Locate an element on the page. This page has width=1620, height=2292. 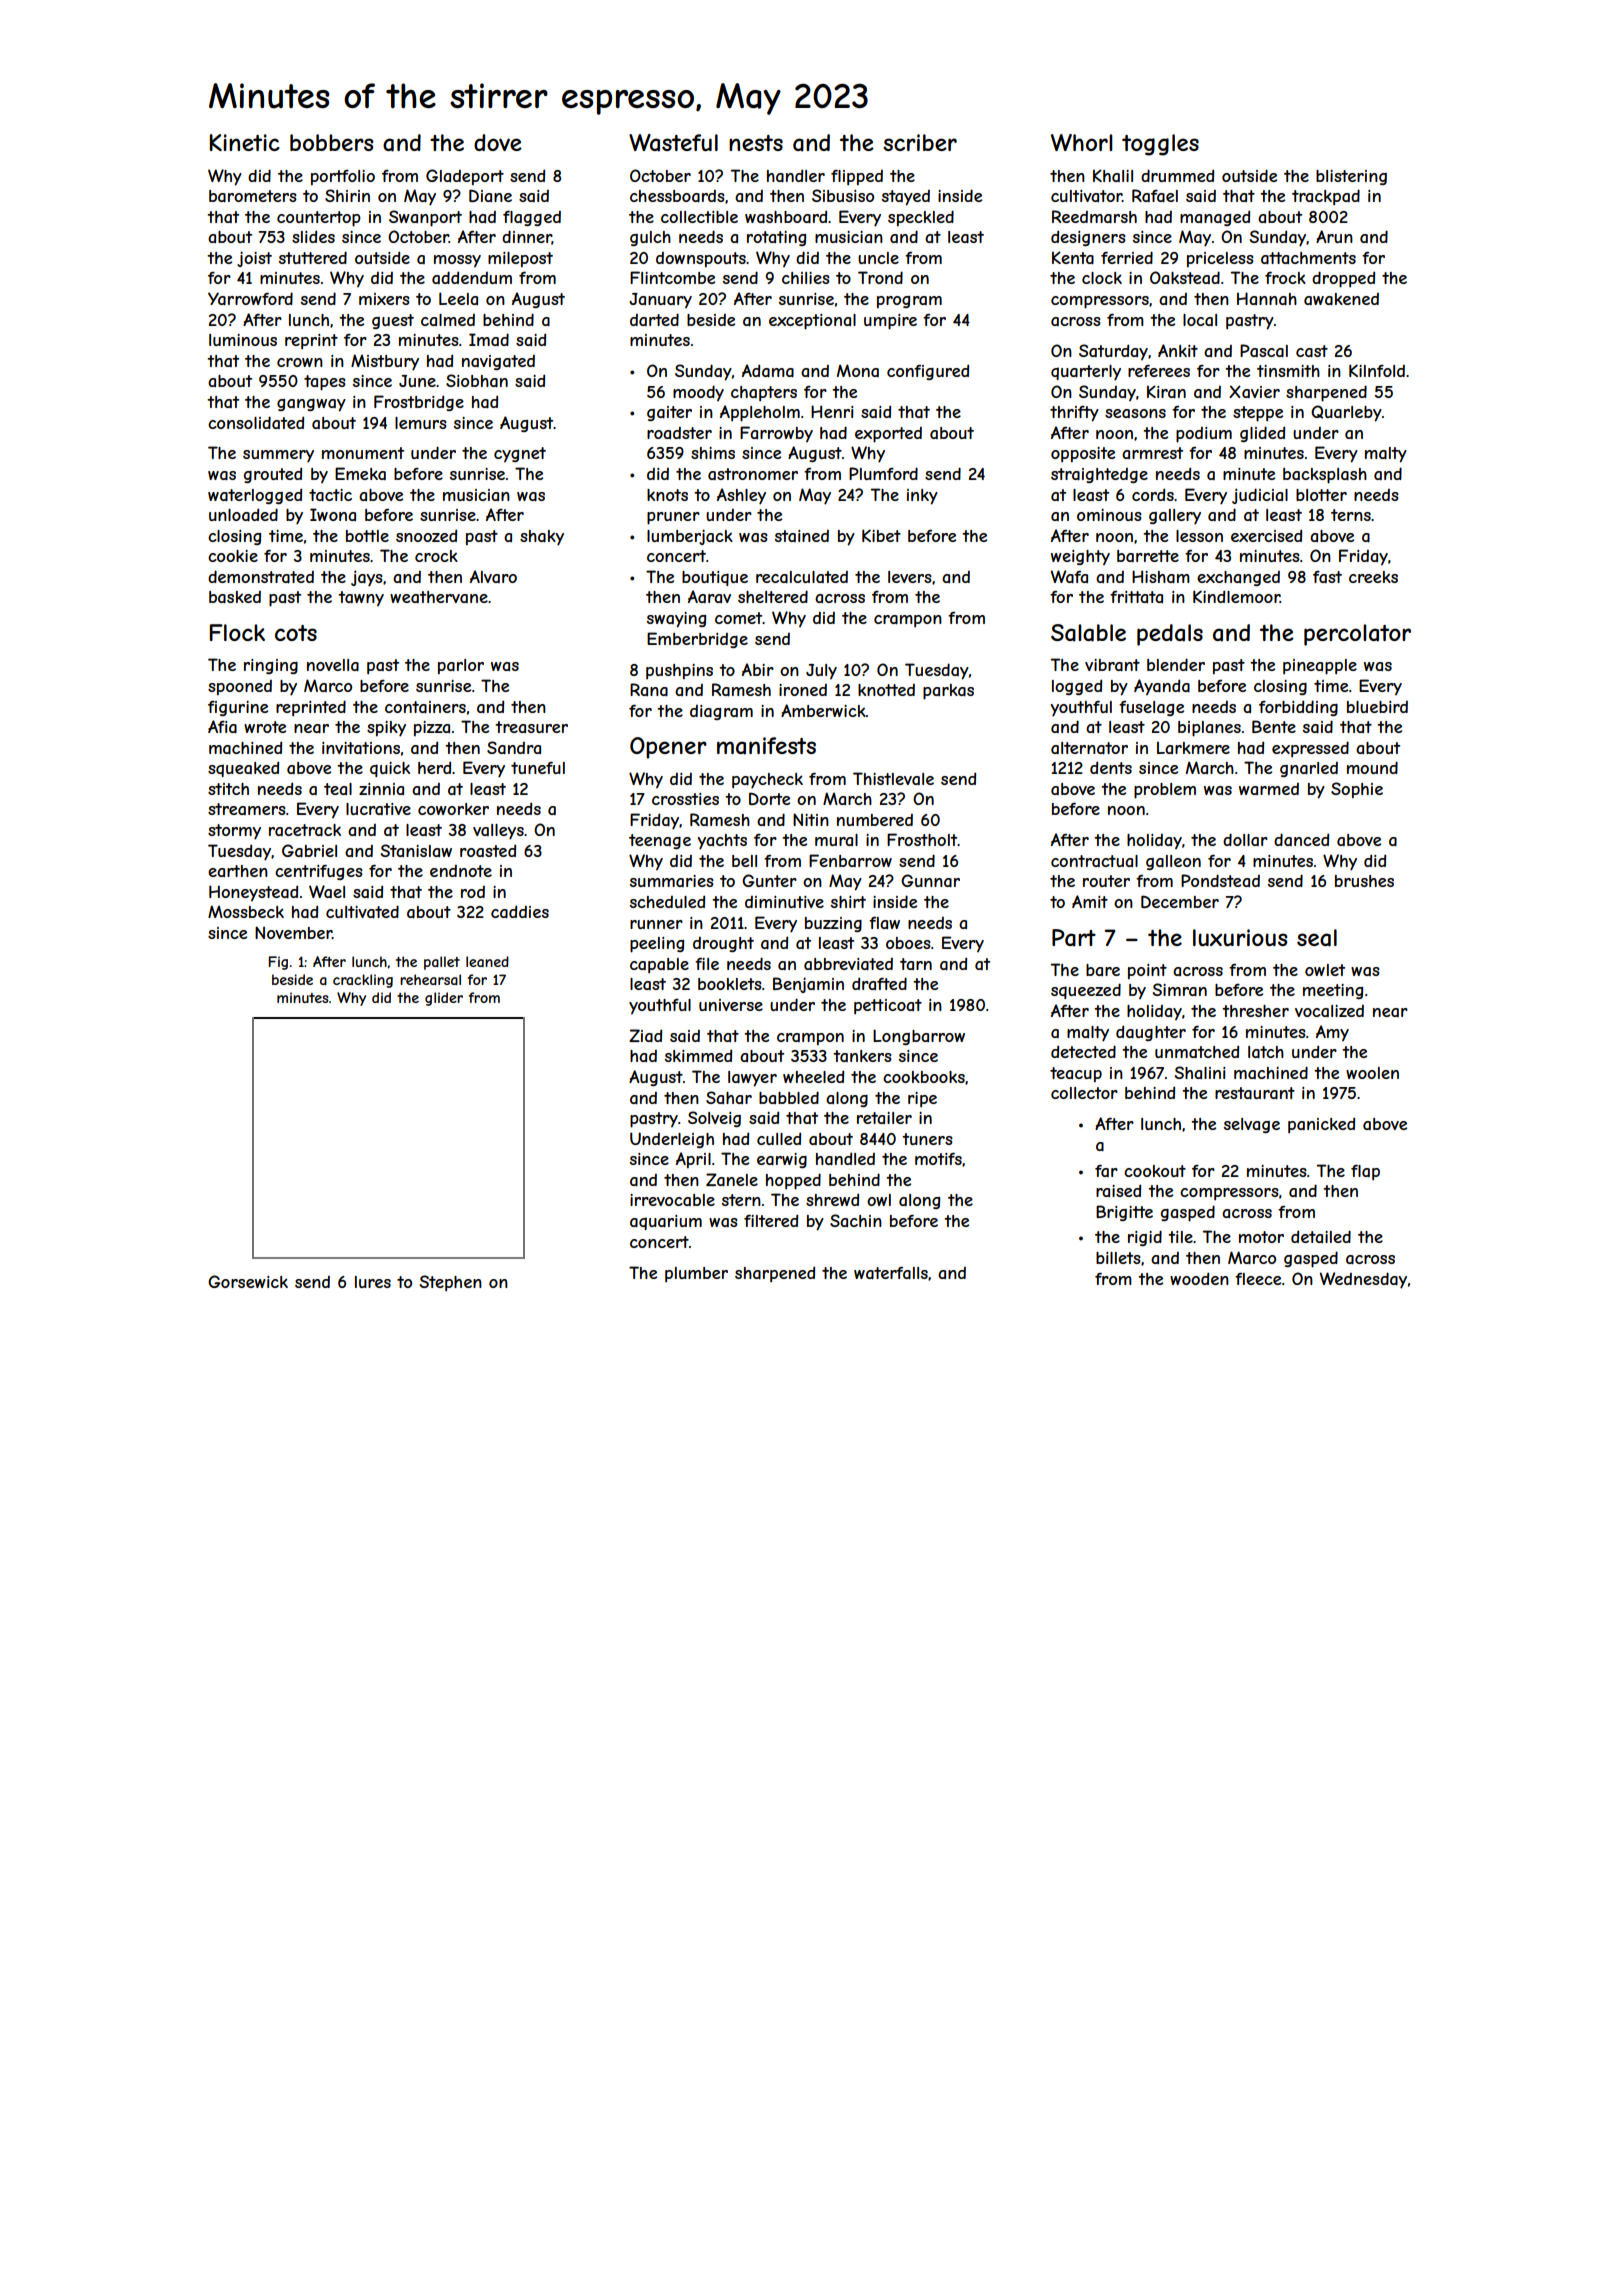
Ziad is located at coordinates (645, 1035).
